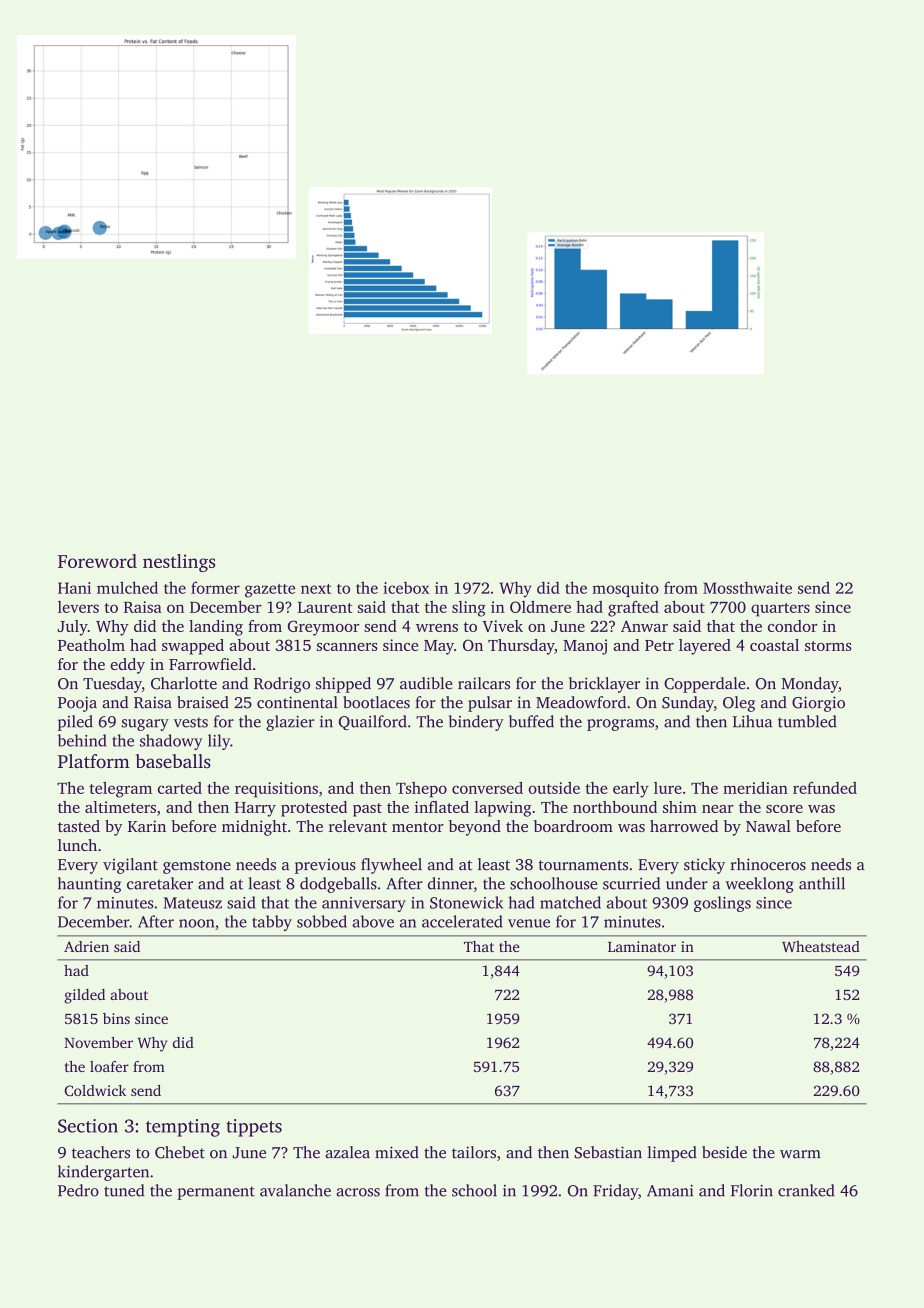 This screenshot has width=924, height=1308. I want to click on dinner, so click(451, 883).
